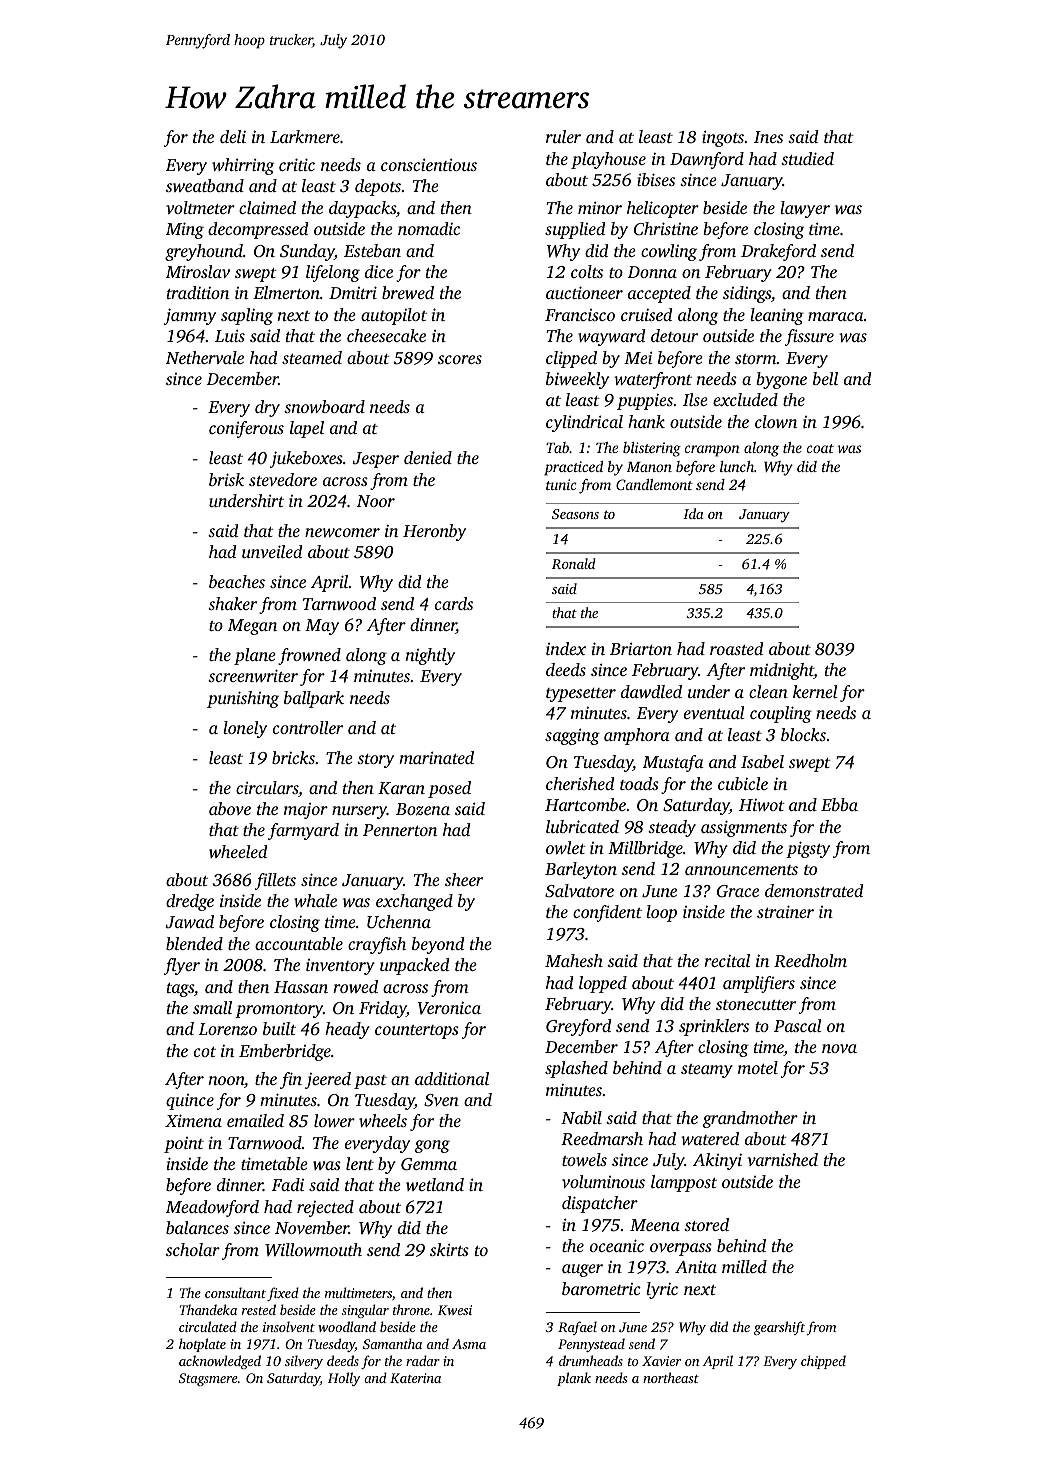 The height and width of the screenshot is (1474, 1038). What do you see at coordinates (768, 137) in the screenshot?
I see `Ines` at bounding box center [768, 137].
